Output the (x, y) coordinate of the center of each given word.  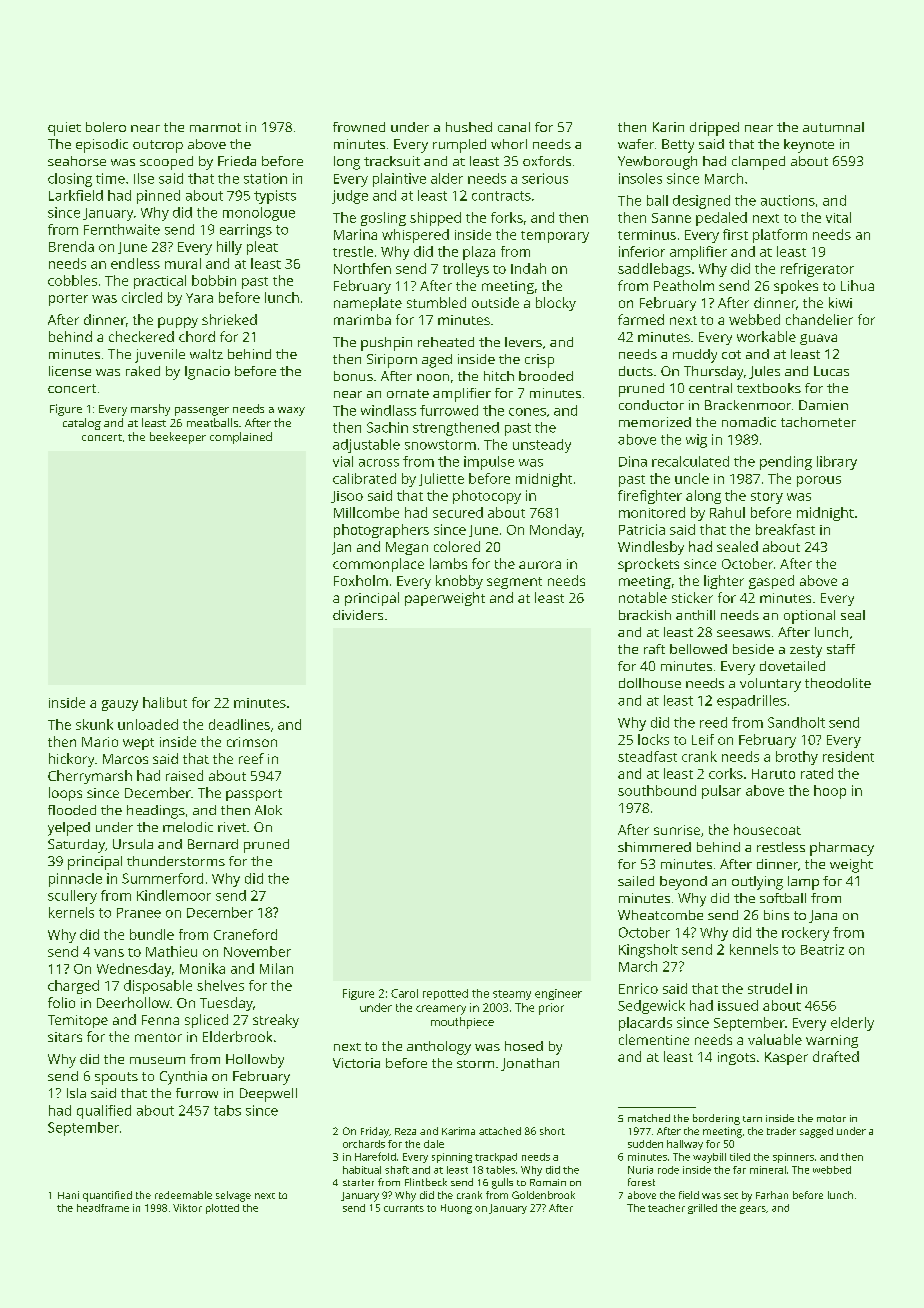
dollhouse (650, 683)
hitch (499, 376)
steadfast (647, 756)
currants (404, 1208)
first (735, 234)
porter (68, 300)
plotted (222, 1209)
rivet (232, 827)
